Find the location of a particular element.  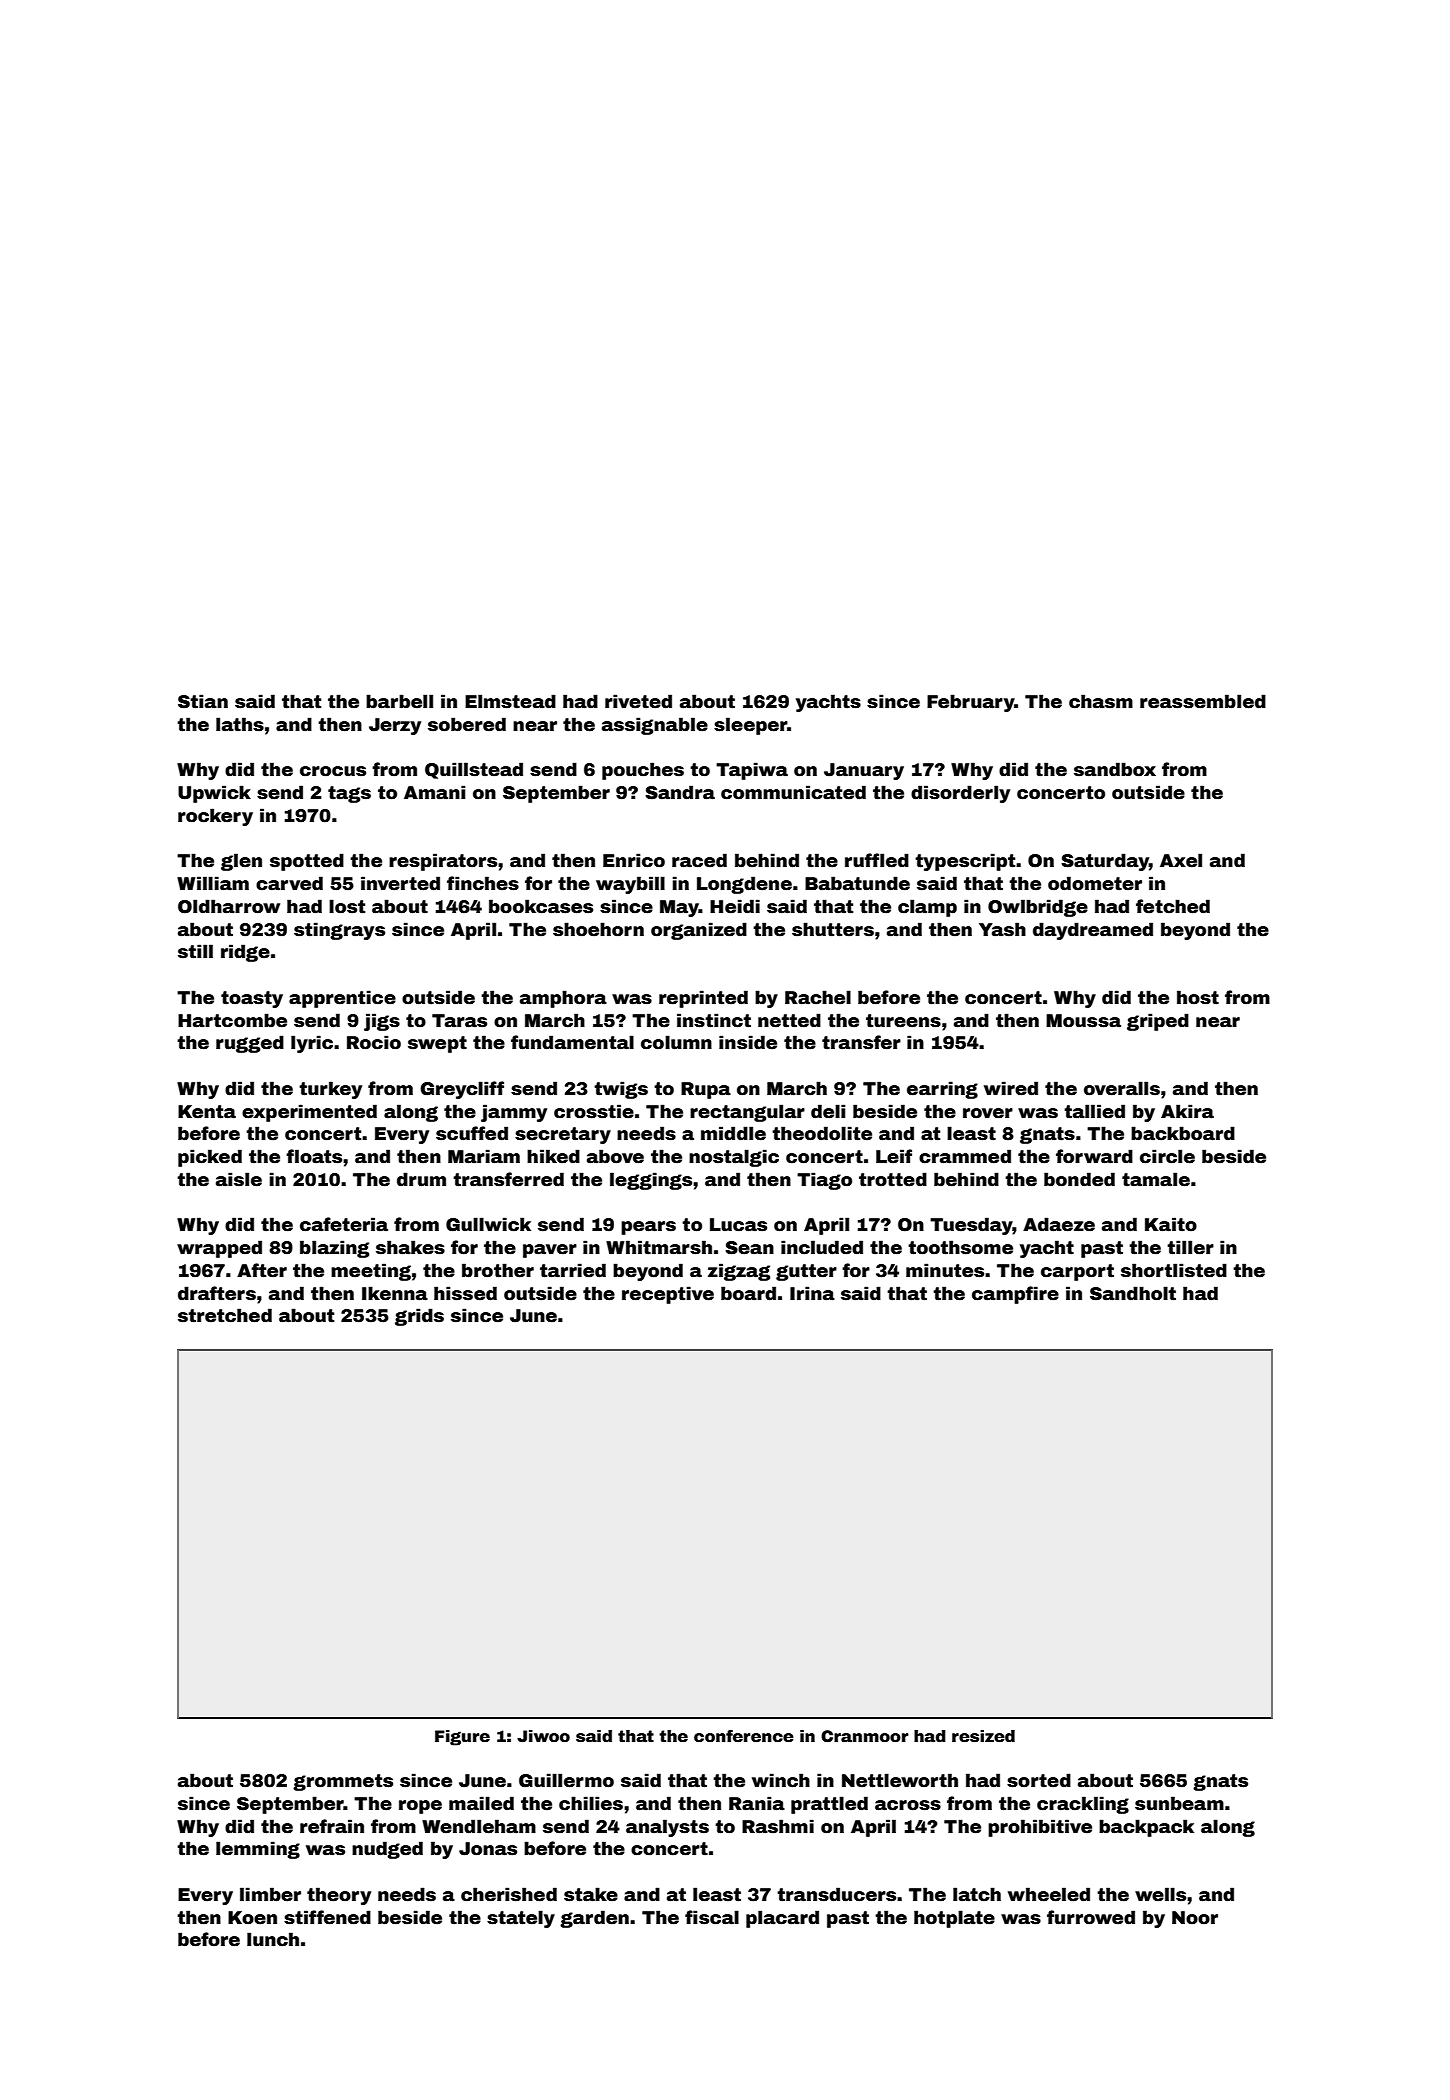

conference is located at coordinates (744, 1736).
